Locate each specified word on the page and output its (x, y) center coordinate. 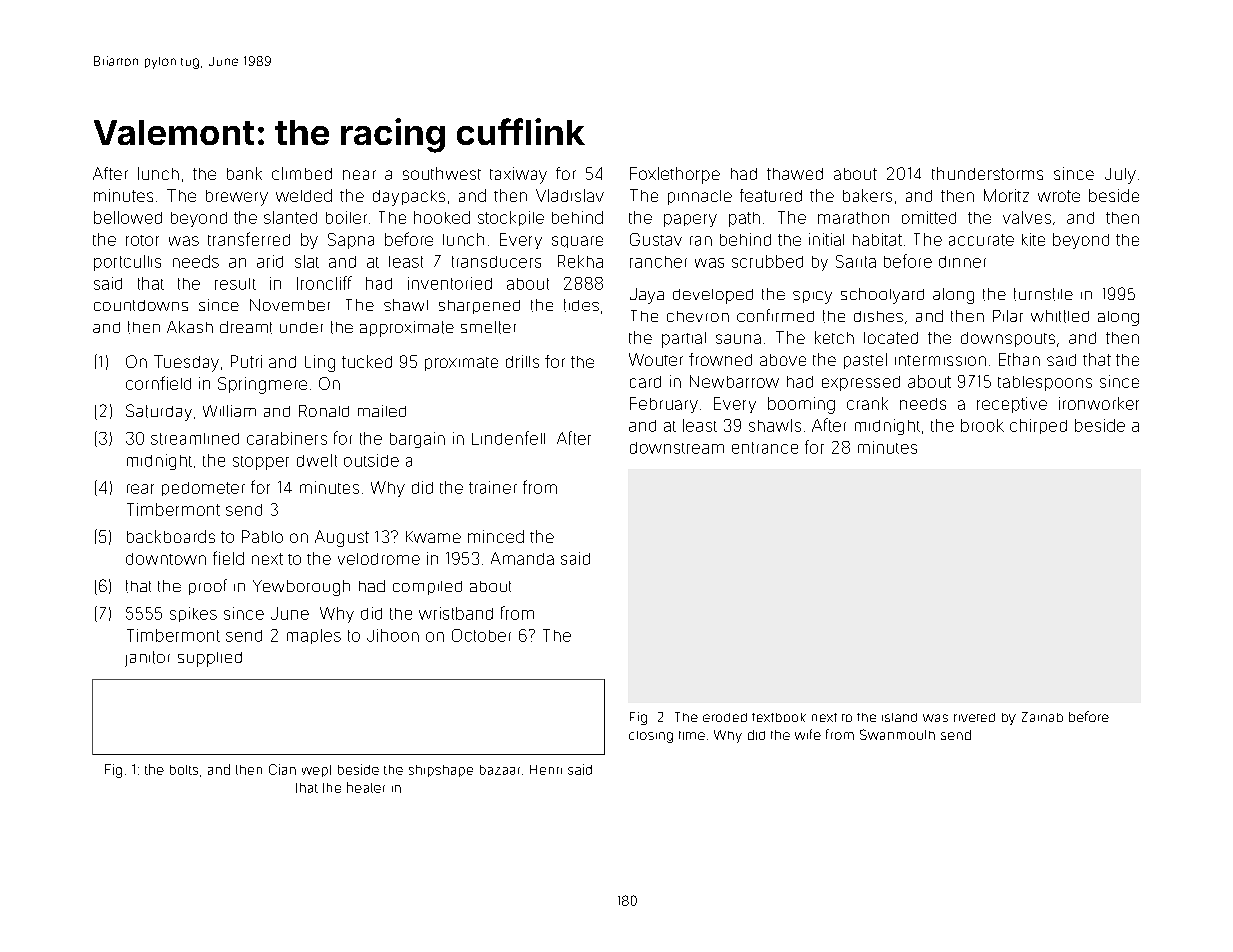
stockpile (511, 218)
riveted (974, 717)
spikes (193, 614)
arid (270, 261)
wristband (456, 613)
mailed (382, 411)
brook (982, 425)
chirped (1038, 426)
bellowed (128, 217)
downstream (677, 448)
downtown (166, 559)
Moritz (1006, 195)
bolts (184, 770)
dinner (962, 262)
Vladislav (570, 195)
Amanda (522, 558)
